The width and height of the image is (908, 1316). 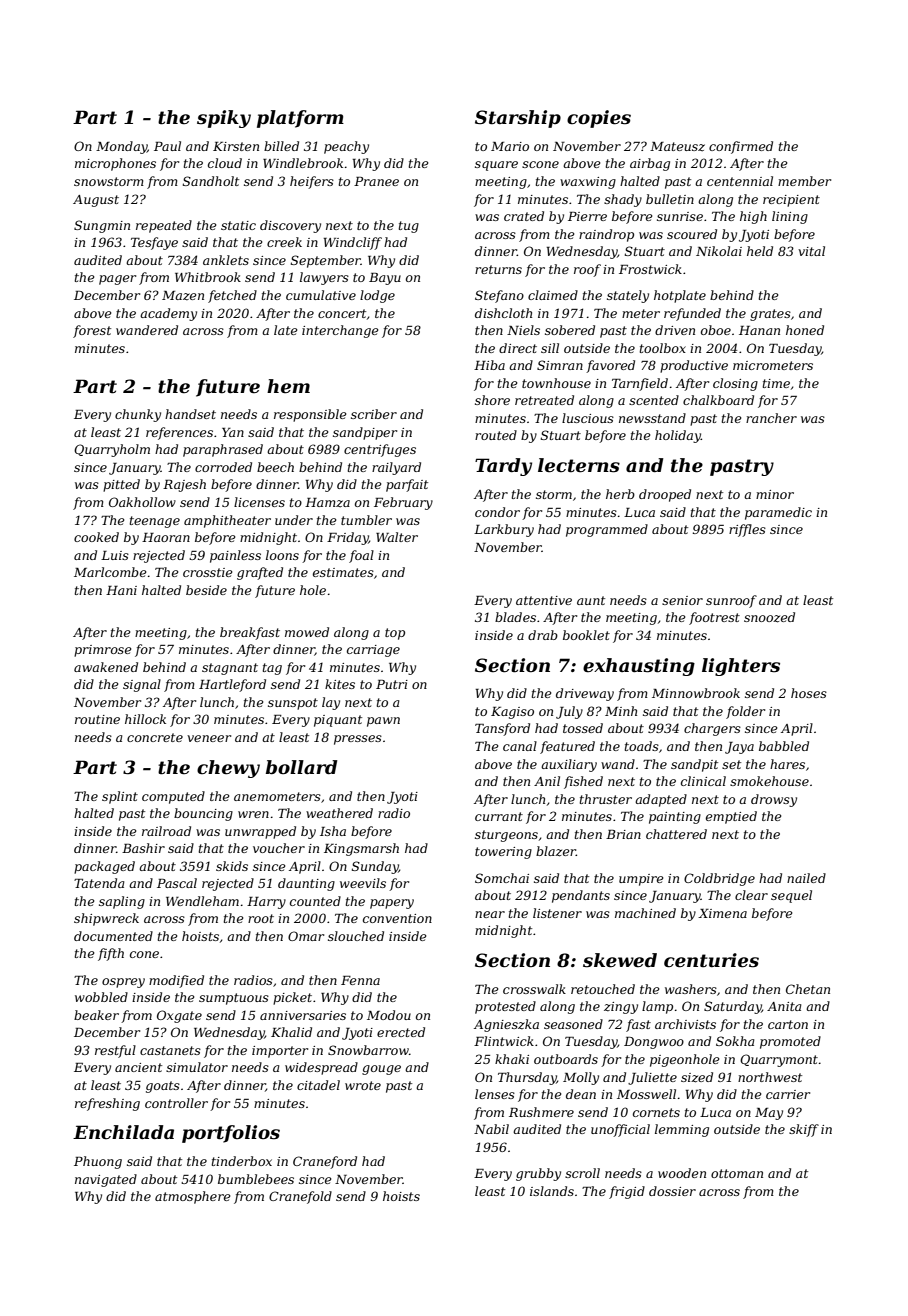 I want to click on routine, so click(x=97, y=719).
